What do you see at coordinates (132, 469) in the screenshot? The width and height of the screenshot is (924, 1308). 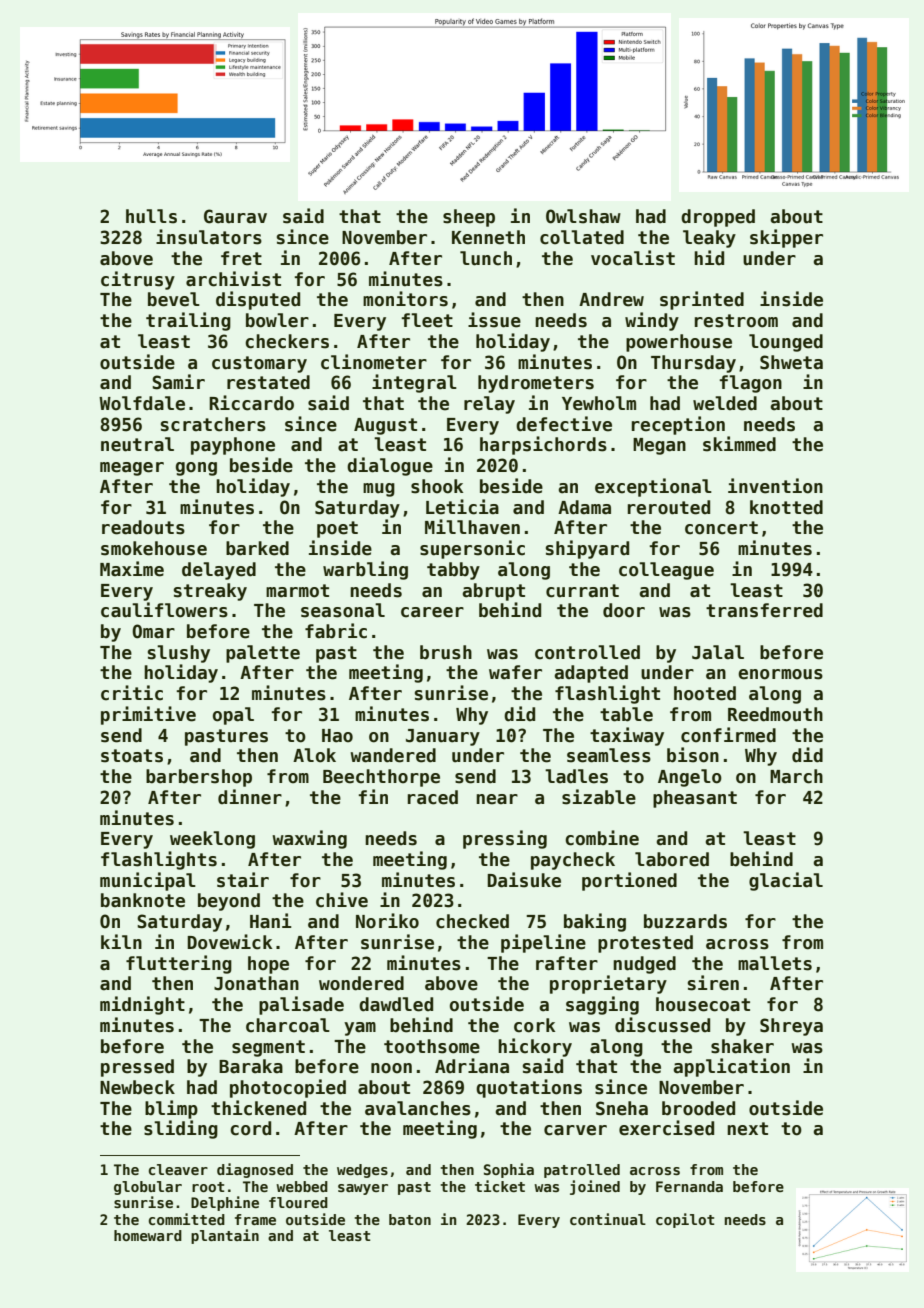 I see `meager` at bounding box center [132, 469].
